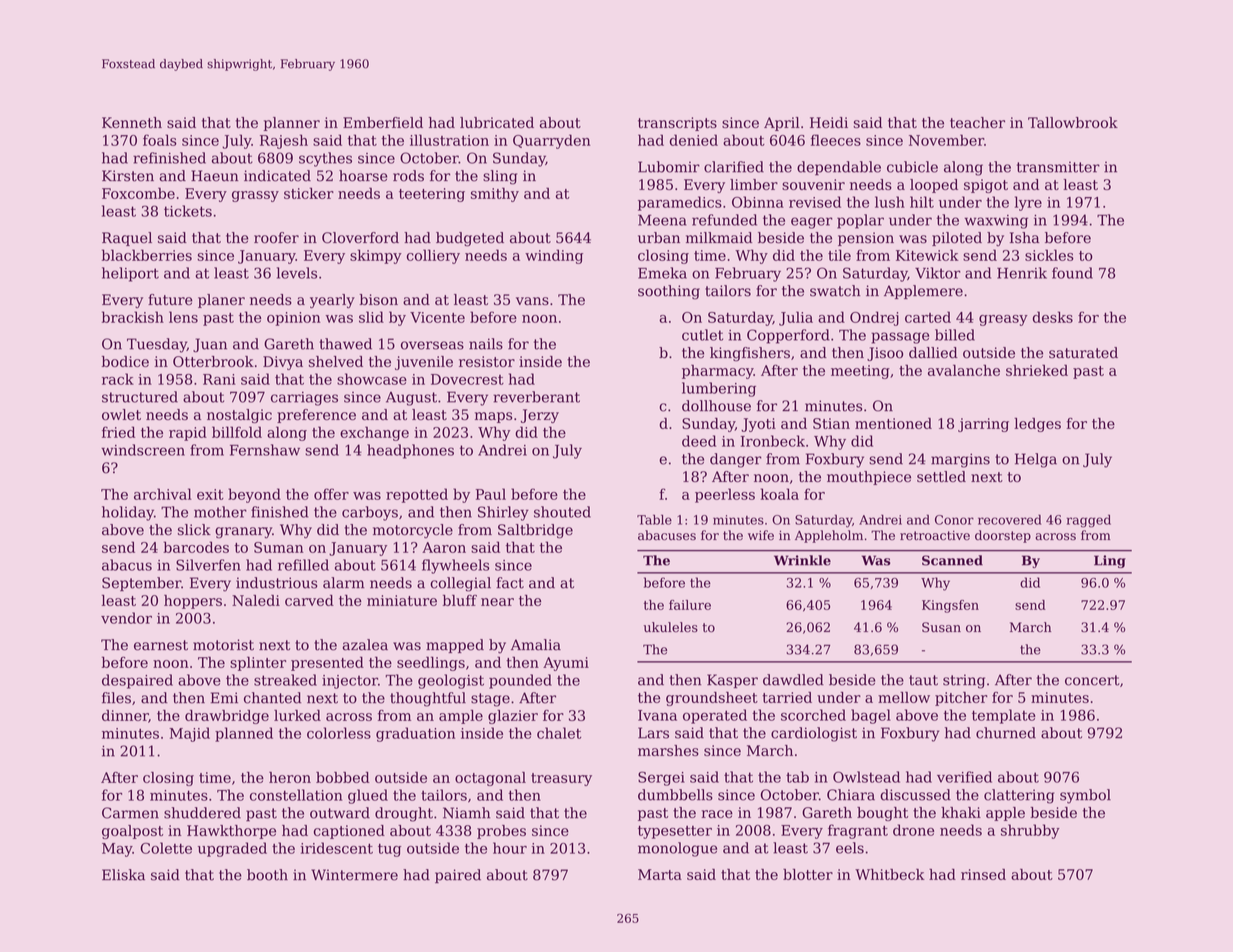  What do you see at coordinates (954, 520) in the screenshot?
I see `Conor` at bounding box center [954, 520].
